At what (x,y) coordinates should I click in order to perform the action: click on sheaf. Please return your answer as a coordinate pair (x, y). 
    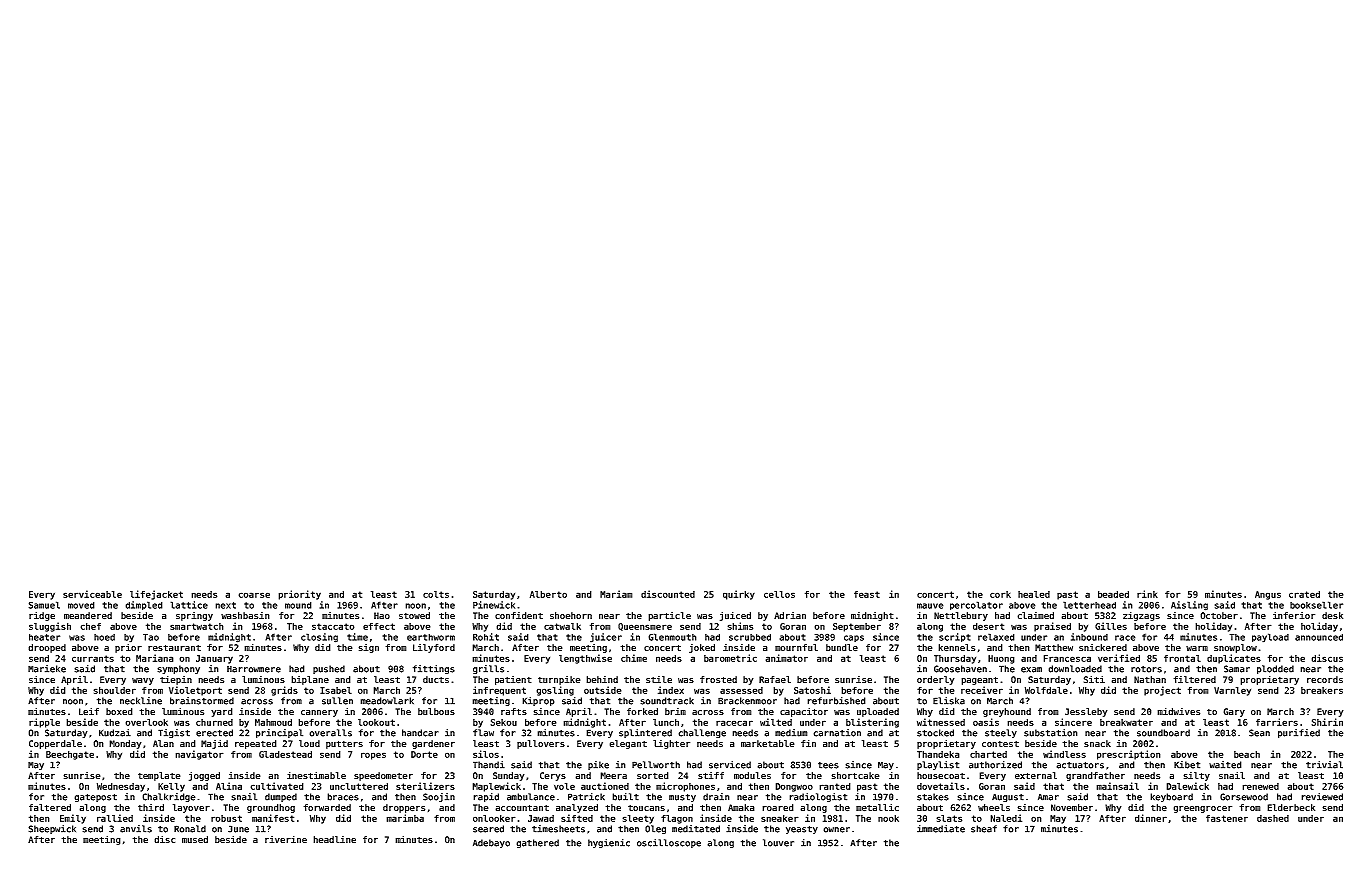
    Looking at the image, I should click on (984, 829).
